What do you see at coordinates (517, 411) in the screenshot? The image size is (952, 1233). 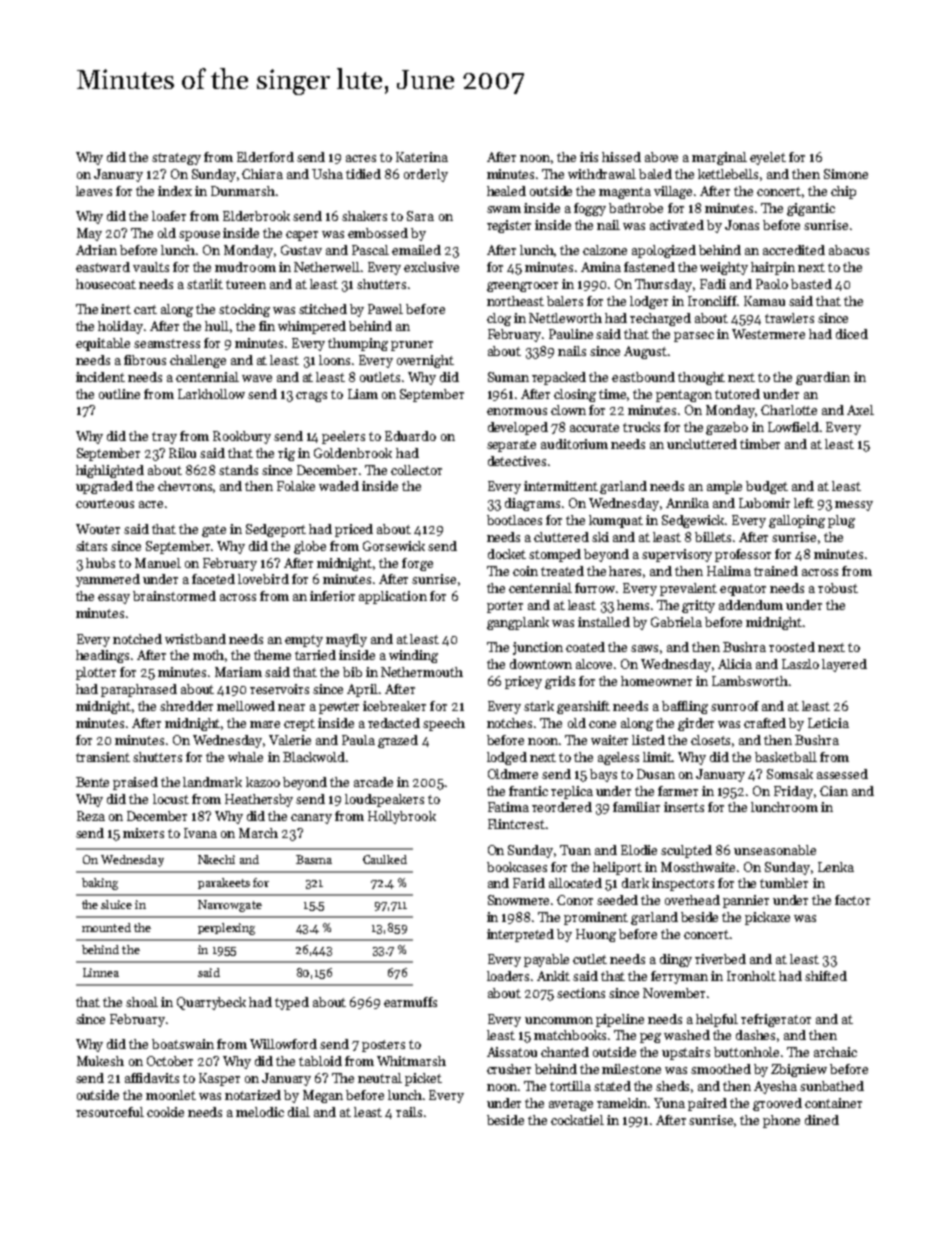 I see `enormous` at bounding box center [517, 411].
